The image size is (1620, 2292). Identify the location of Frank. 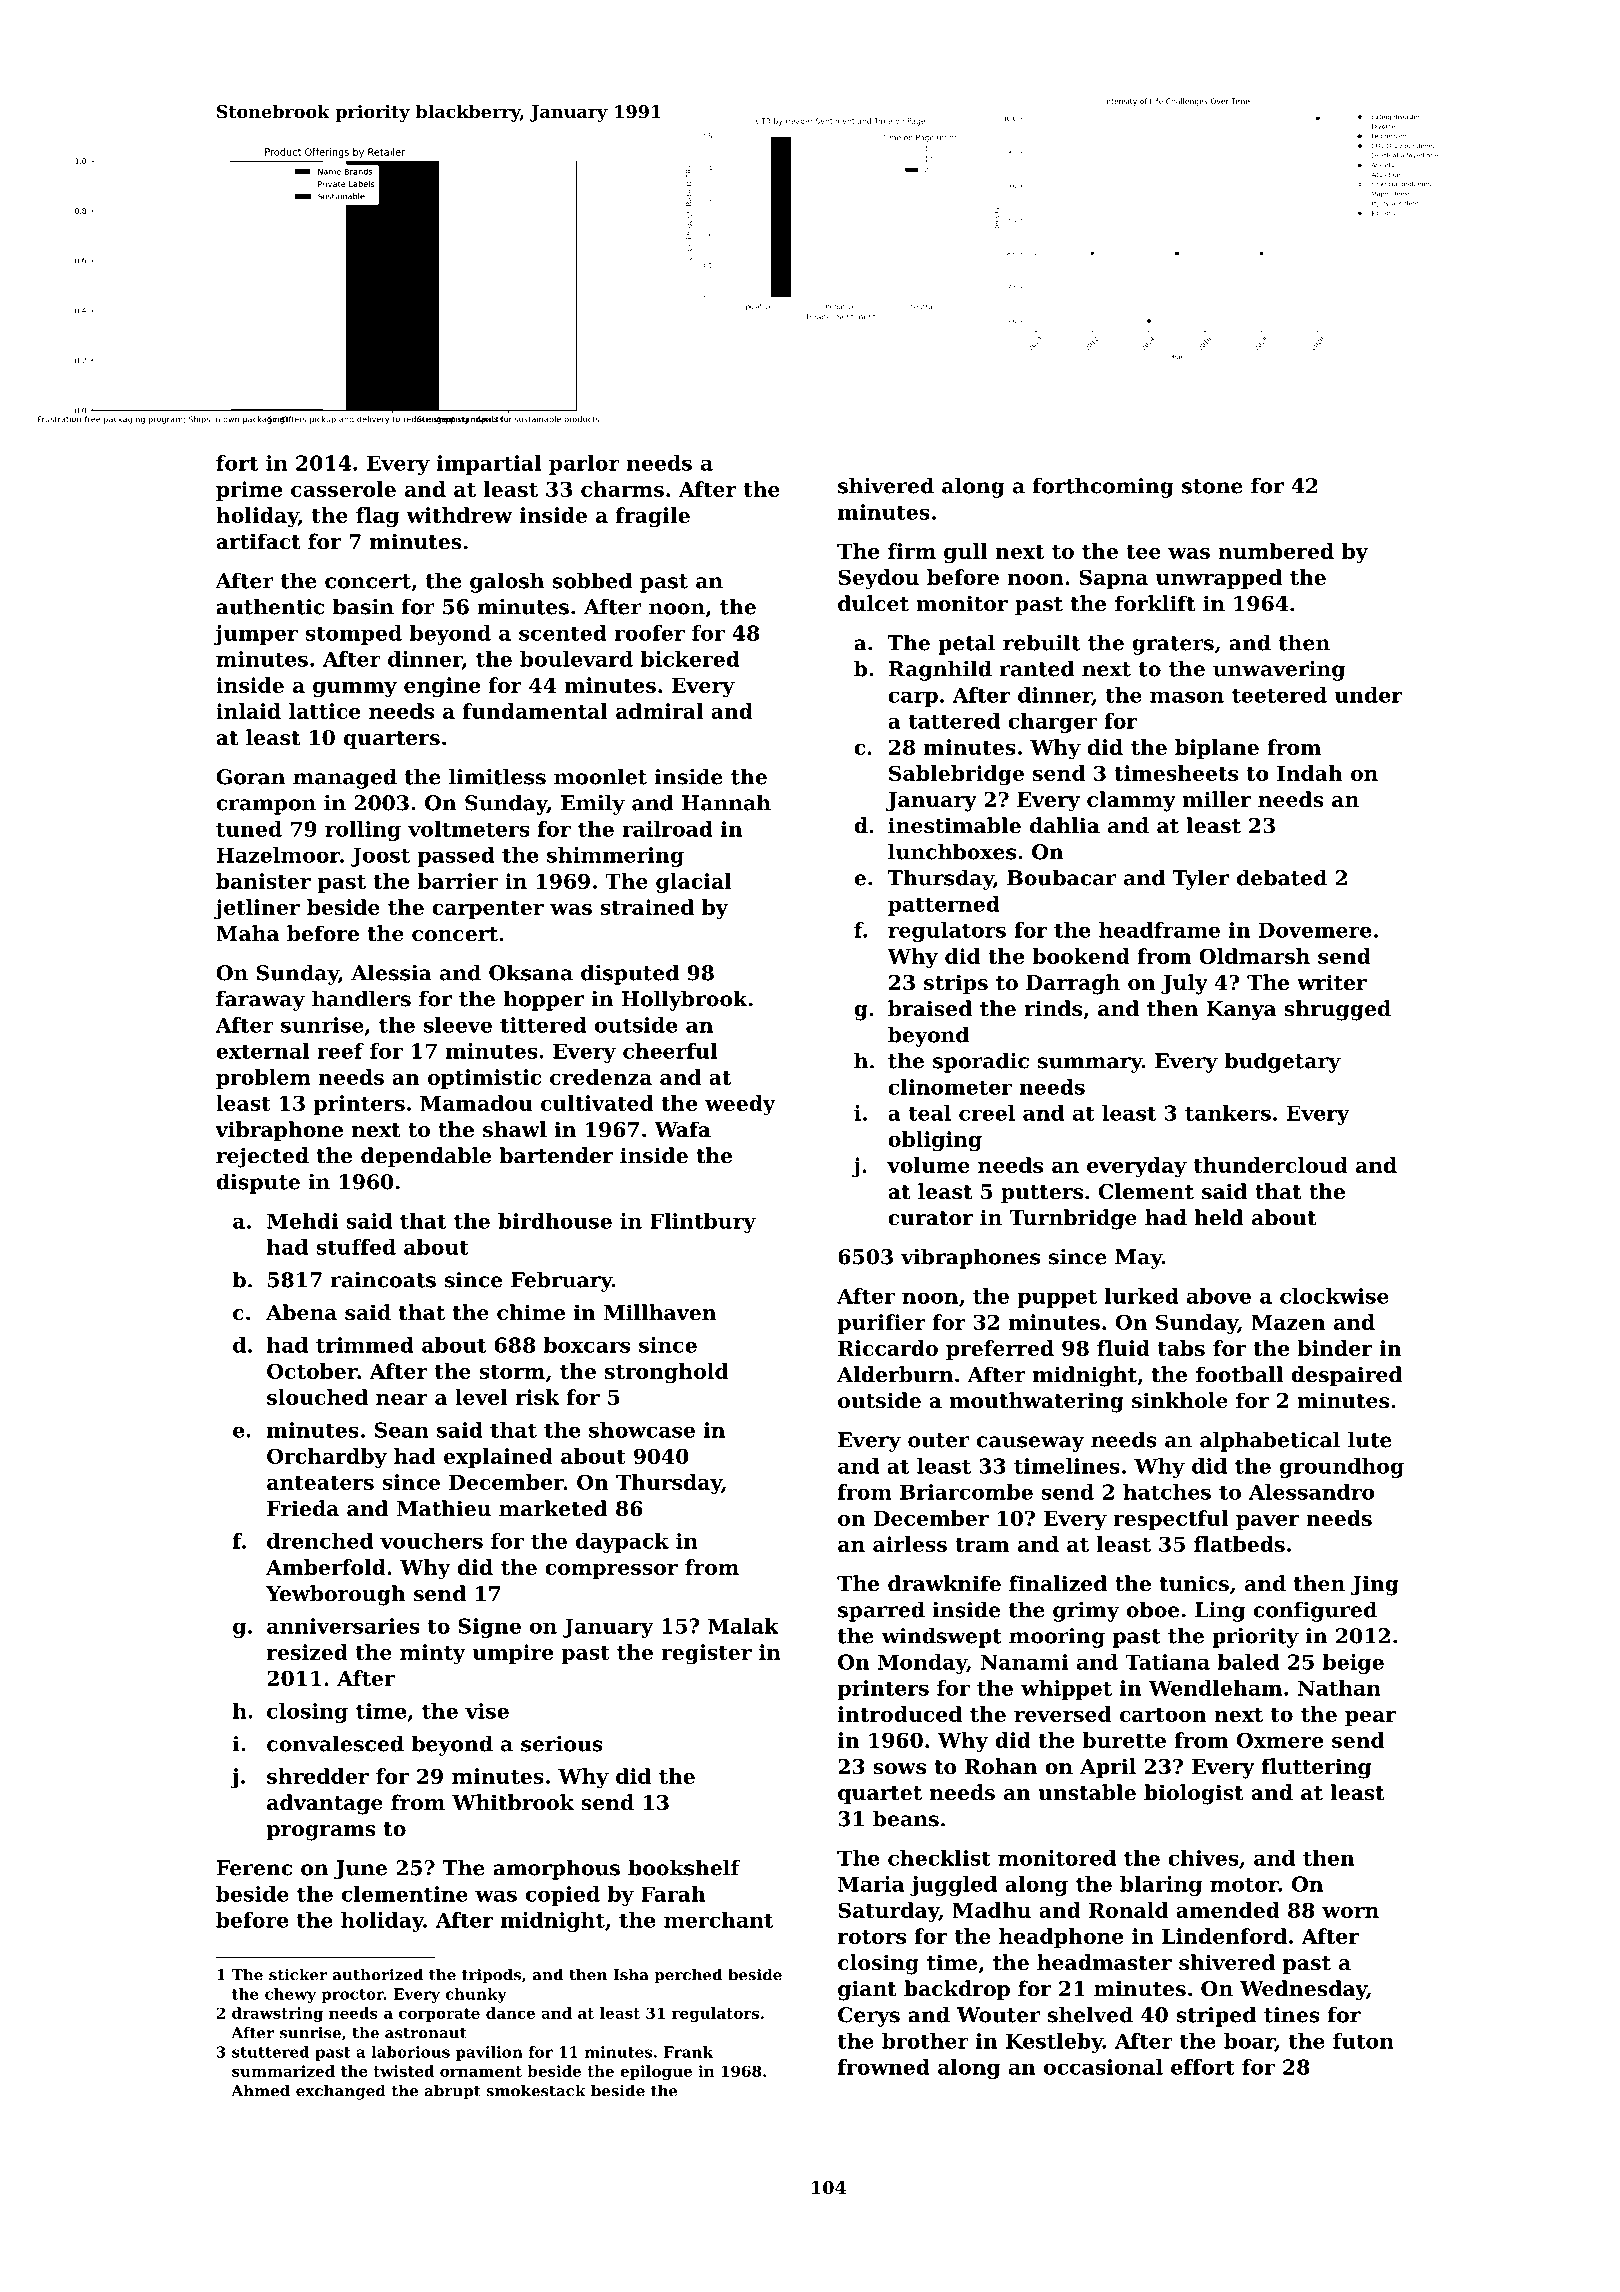
(688, 2052).
